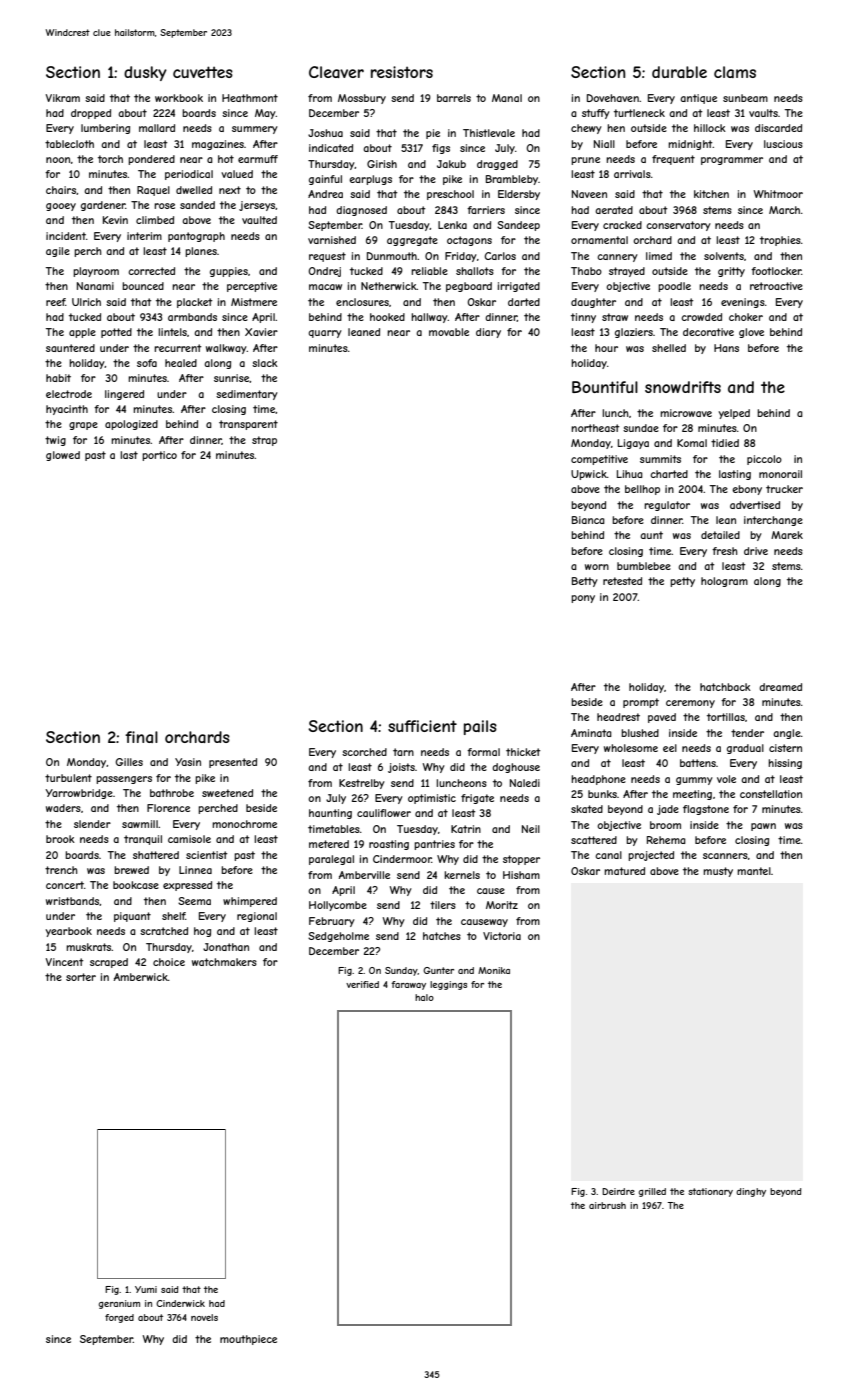 Image resolution: width=849 pixels, height=1400 pixels. Describe the element at coordinates (248, 1340) in the screenshot. I see `mouthpiece` at that location.
